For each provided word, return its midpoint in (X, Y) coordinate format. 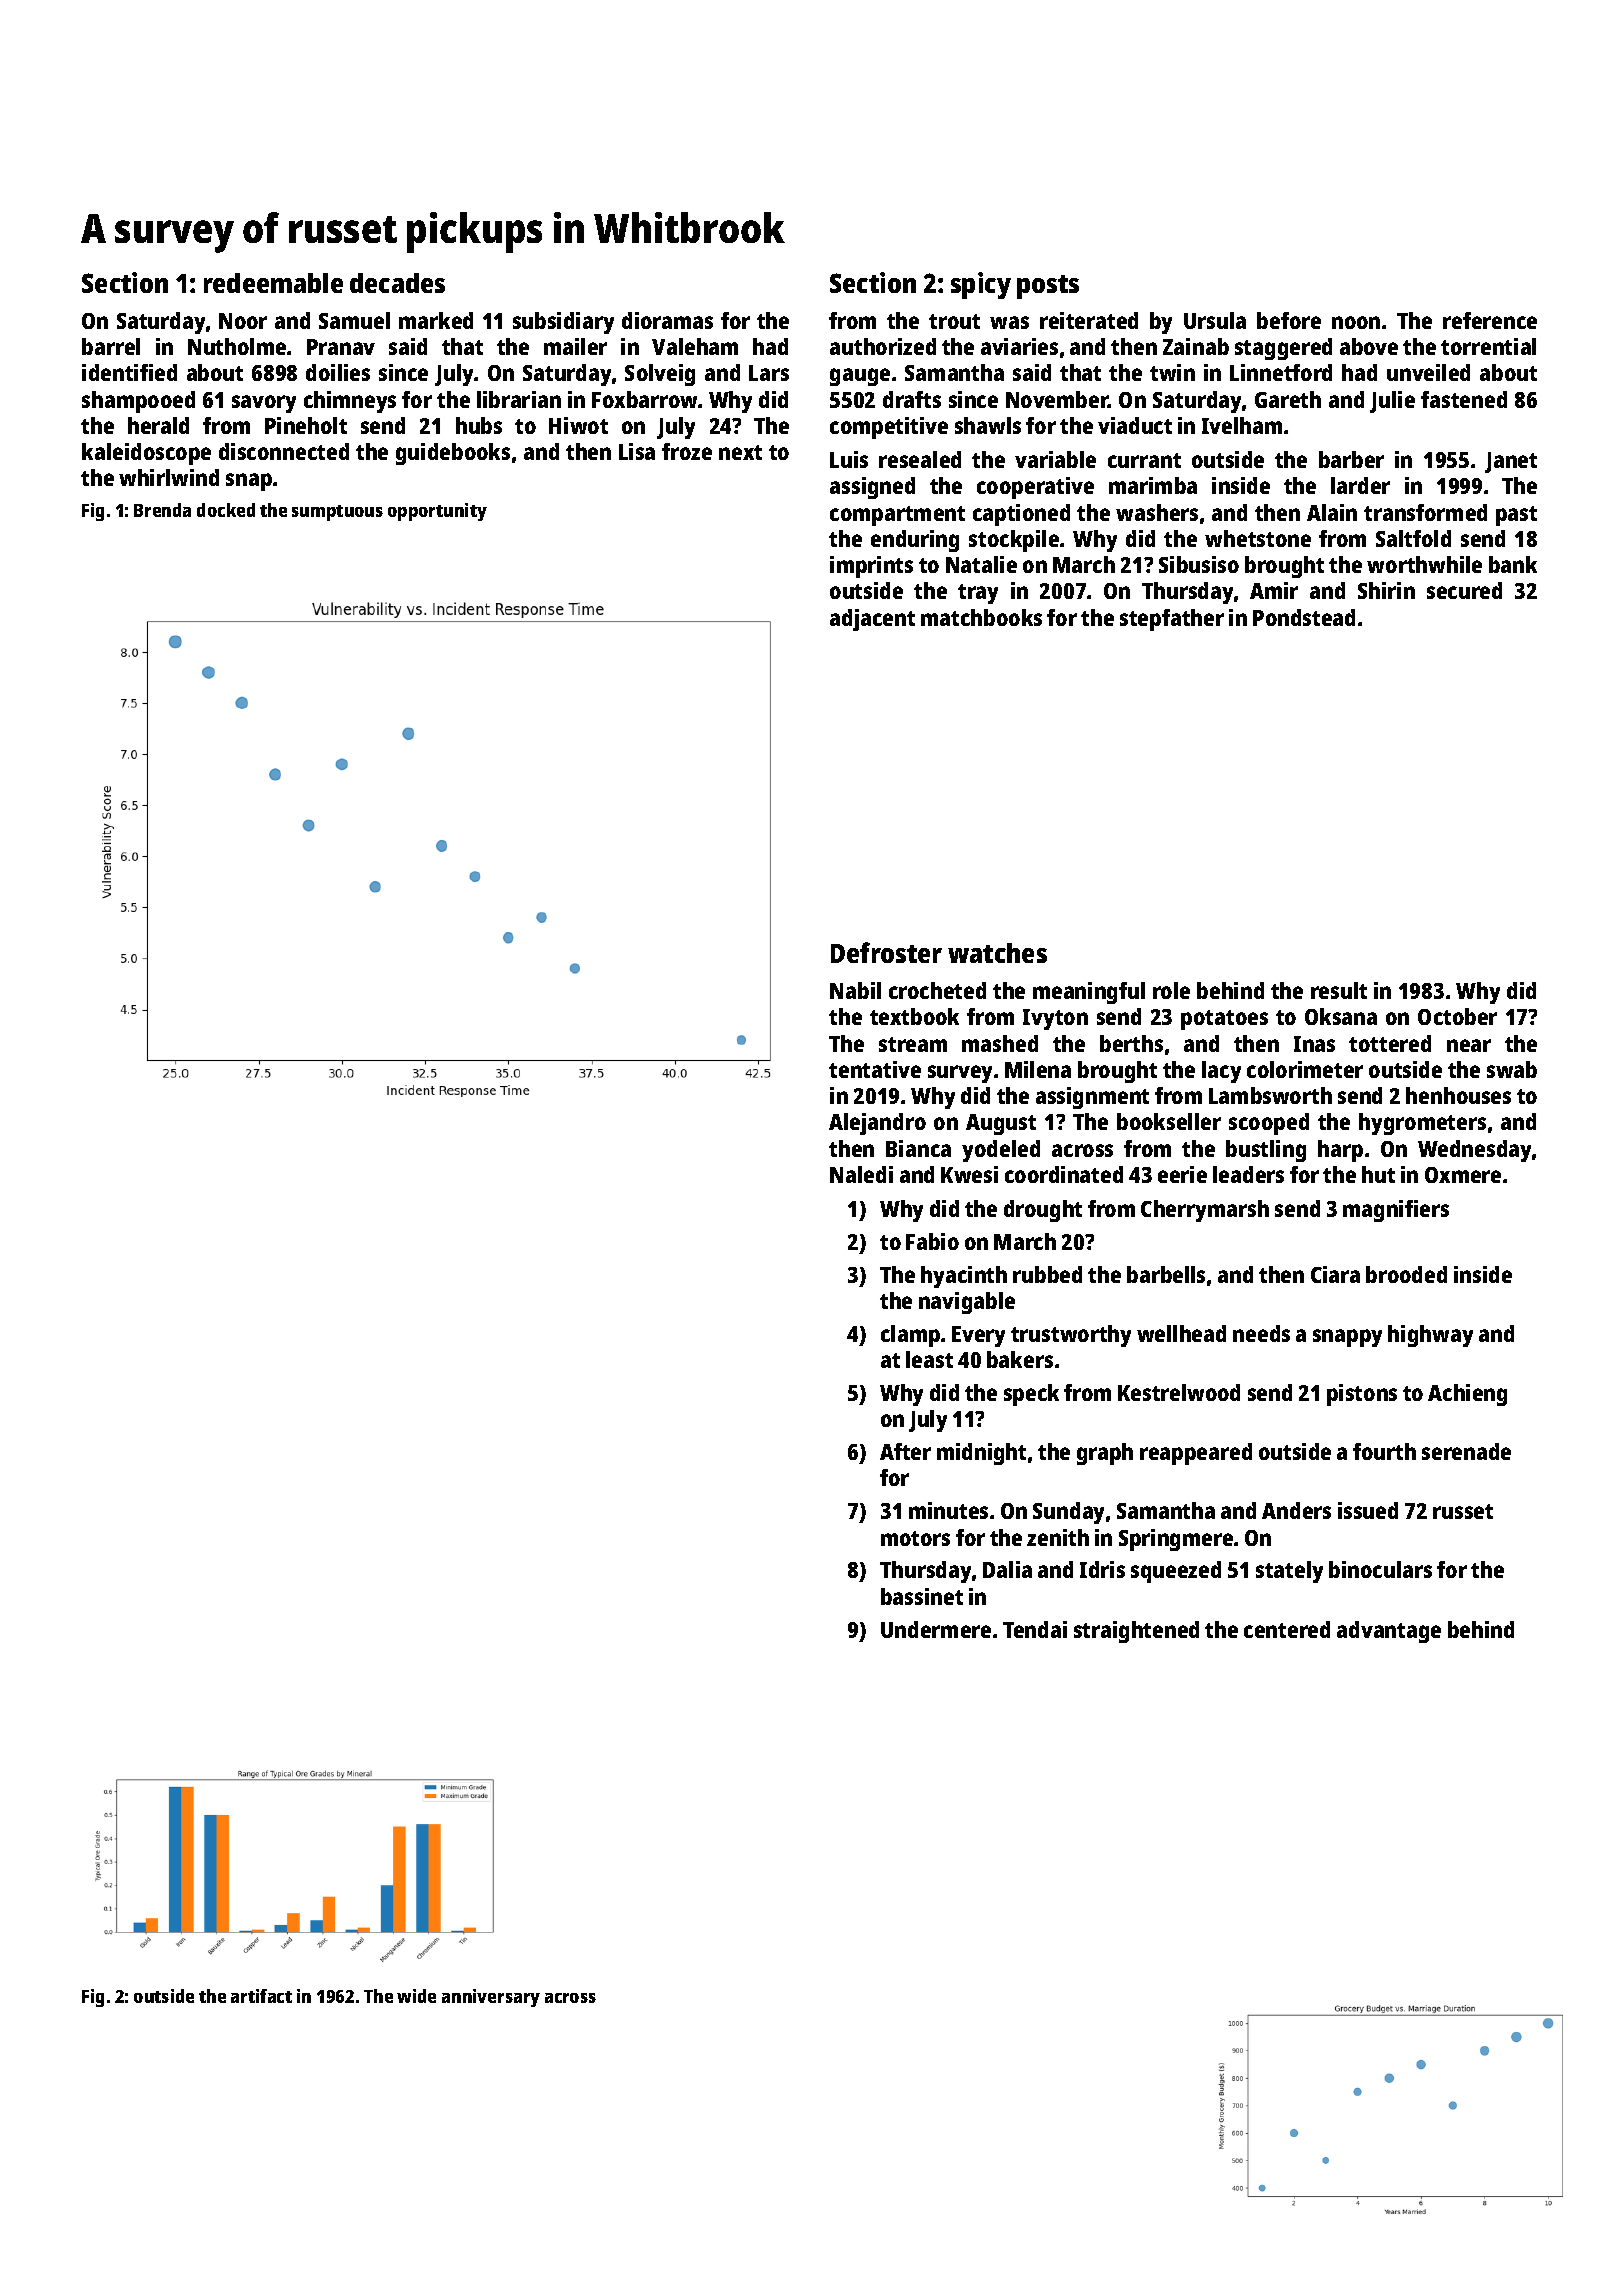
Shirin (1386, 590)
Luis (849, 459)
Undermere (936, 1629)
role (1171, 990)
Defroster (886, 952)
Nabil (855, 990)
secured (1464, 590)
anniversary (491, 1998)
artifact (261, 1996)
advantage (1389, 1632)
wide (416, 1996)
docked (226, 510)
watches (997, 953)
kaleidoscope (146, 454)
